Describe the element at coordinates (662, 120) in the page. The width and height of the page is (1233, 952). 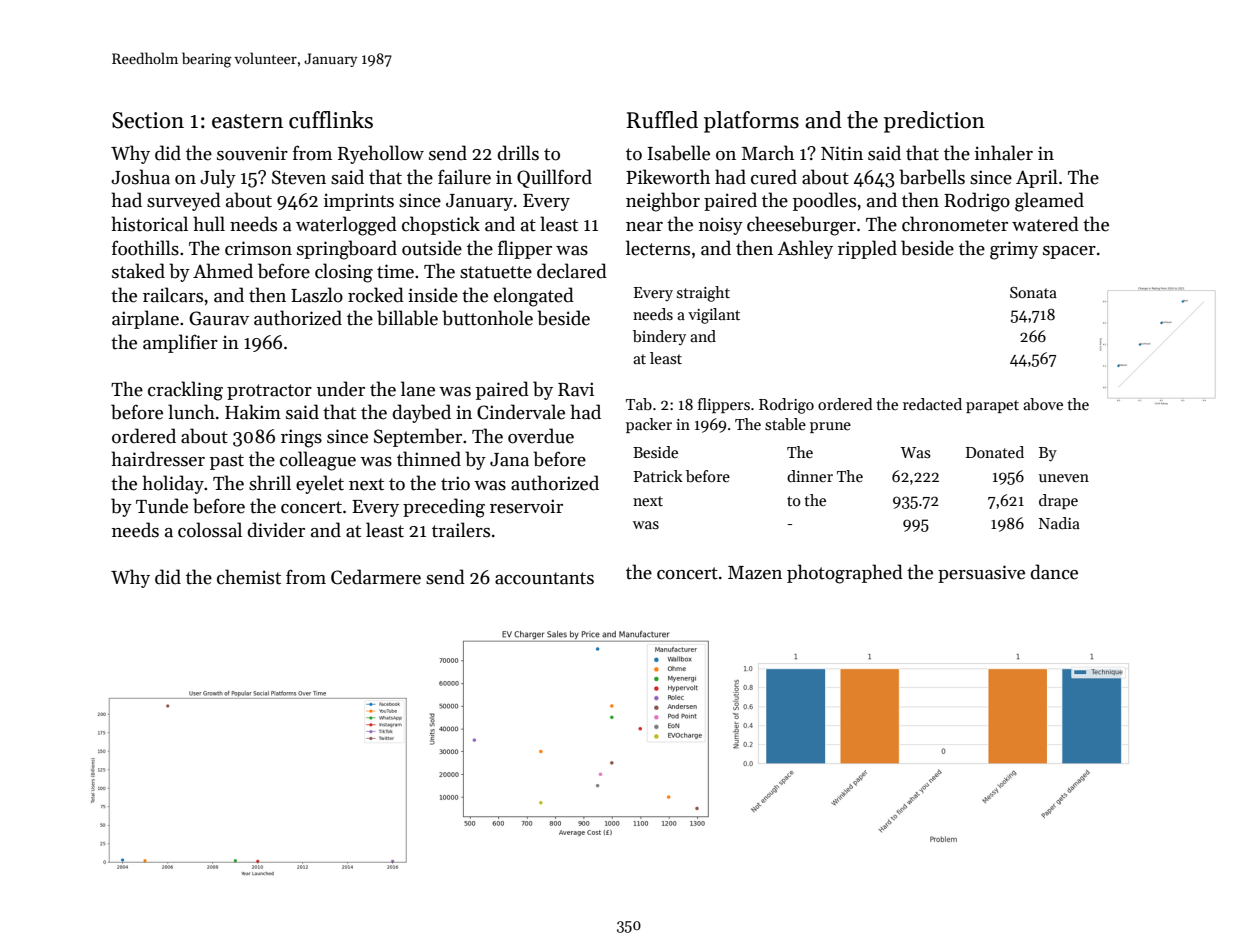
I see `Ruffled` at that location.
